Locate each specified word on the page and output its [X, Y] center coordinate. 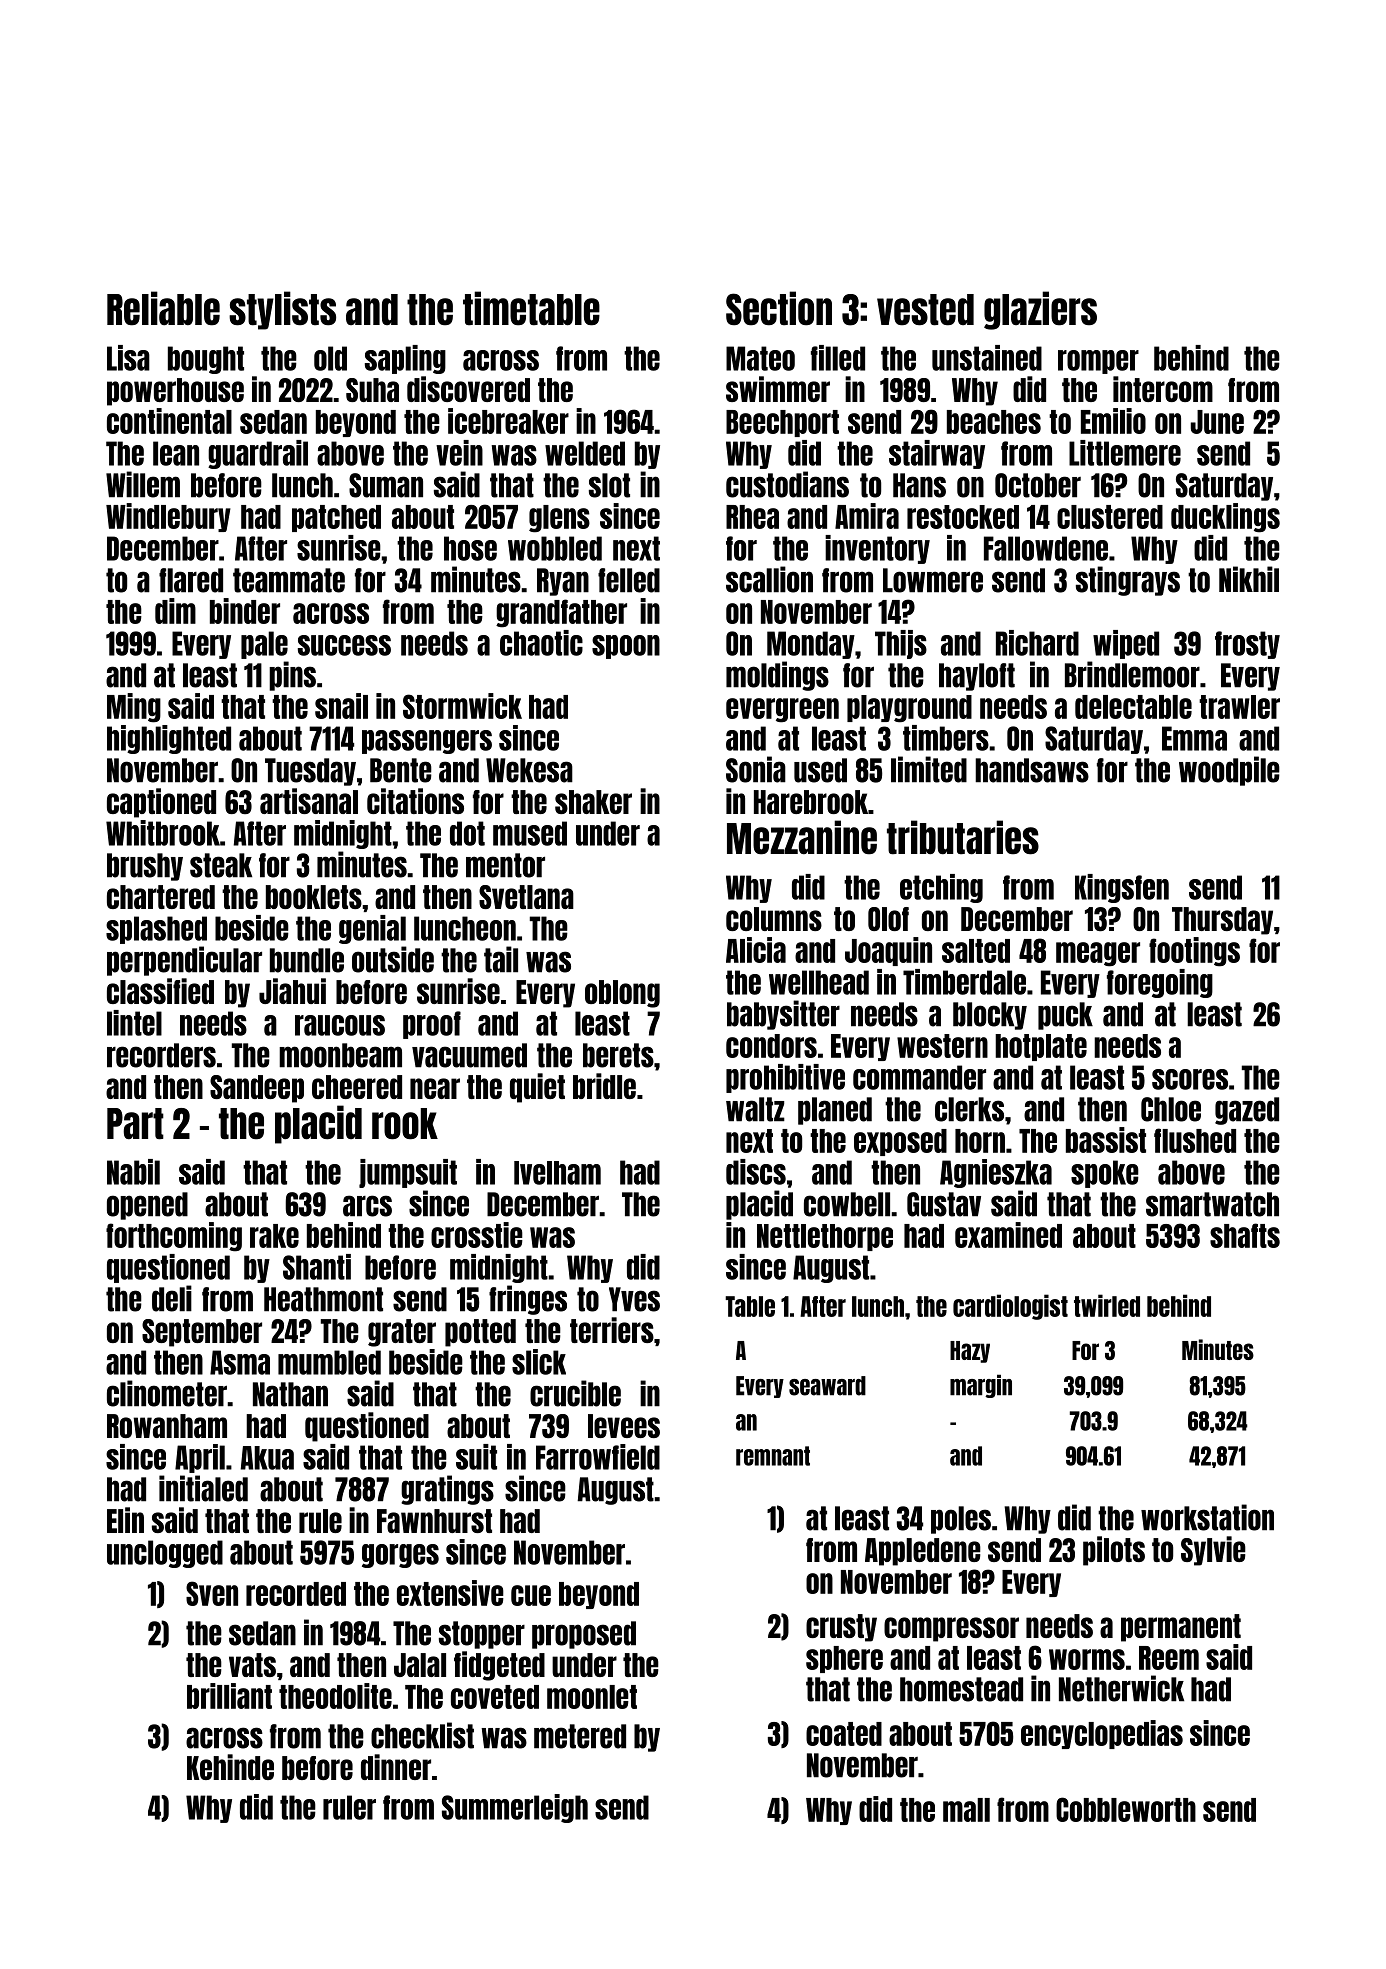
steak [221, 865]
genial [372, 929]
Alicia [756, 950]
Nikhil [1249, 579]
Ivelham [557, 1173]
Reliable [163, 308]
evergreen [782, 710]
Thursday [1222, 921]
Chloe [1171, 1109]
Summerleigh [515, 1808]
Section [779, 308]
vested [925, 310]
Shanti [317, 1267]
